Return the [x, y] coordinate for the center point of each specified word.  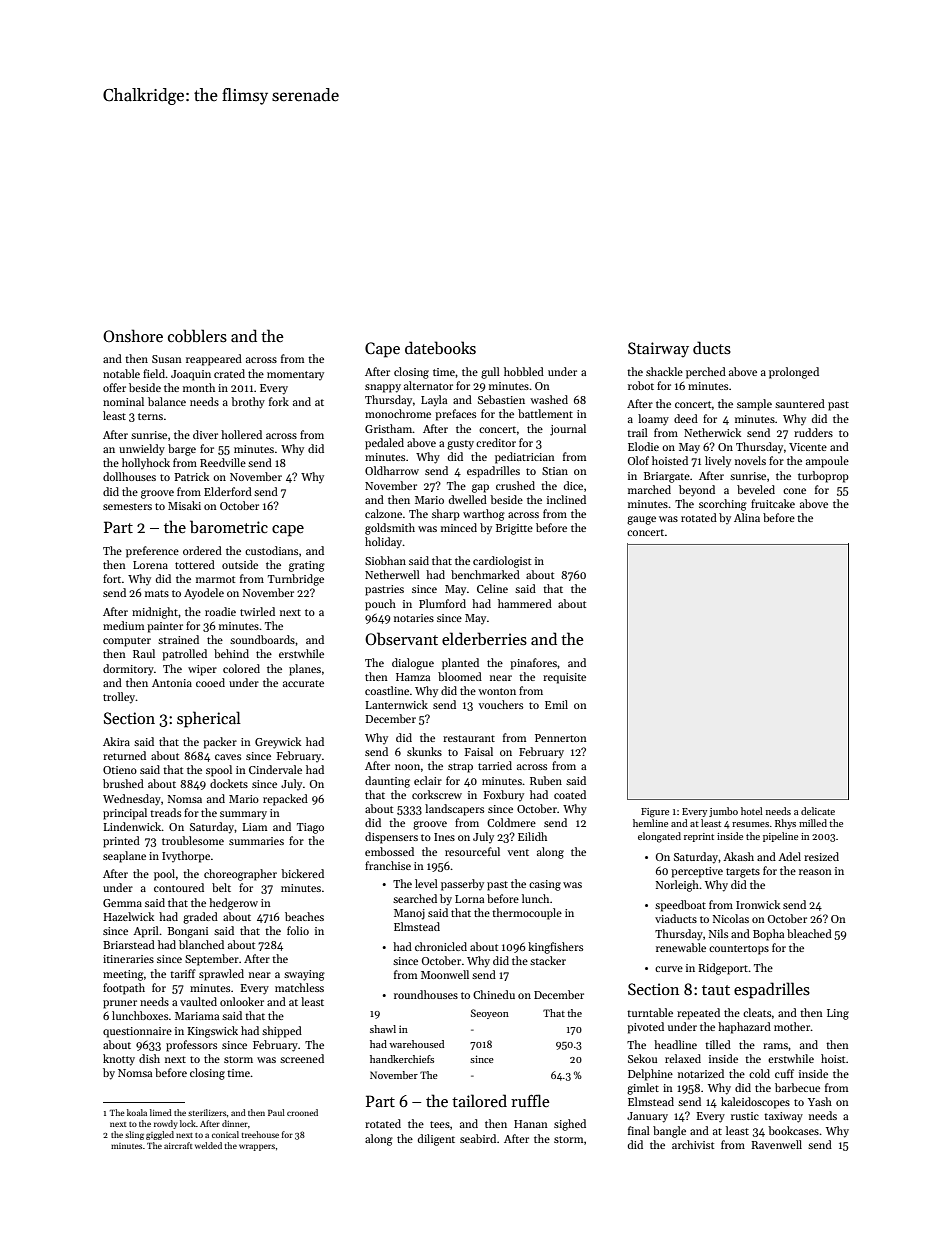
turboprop [823, 477]
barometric [229, 527]
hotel [752, 811]
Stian [555, 471]
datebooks [440, 348]
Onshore [133, 335]
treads [165, 812]
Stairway [658, 350]
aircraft [178, 1145]
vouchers [500, 704]
